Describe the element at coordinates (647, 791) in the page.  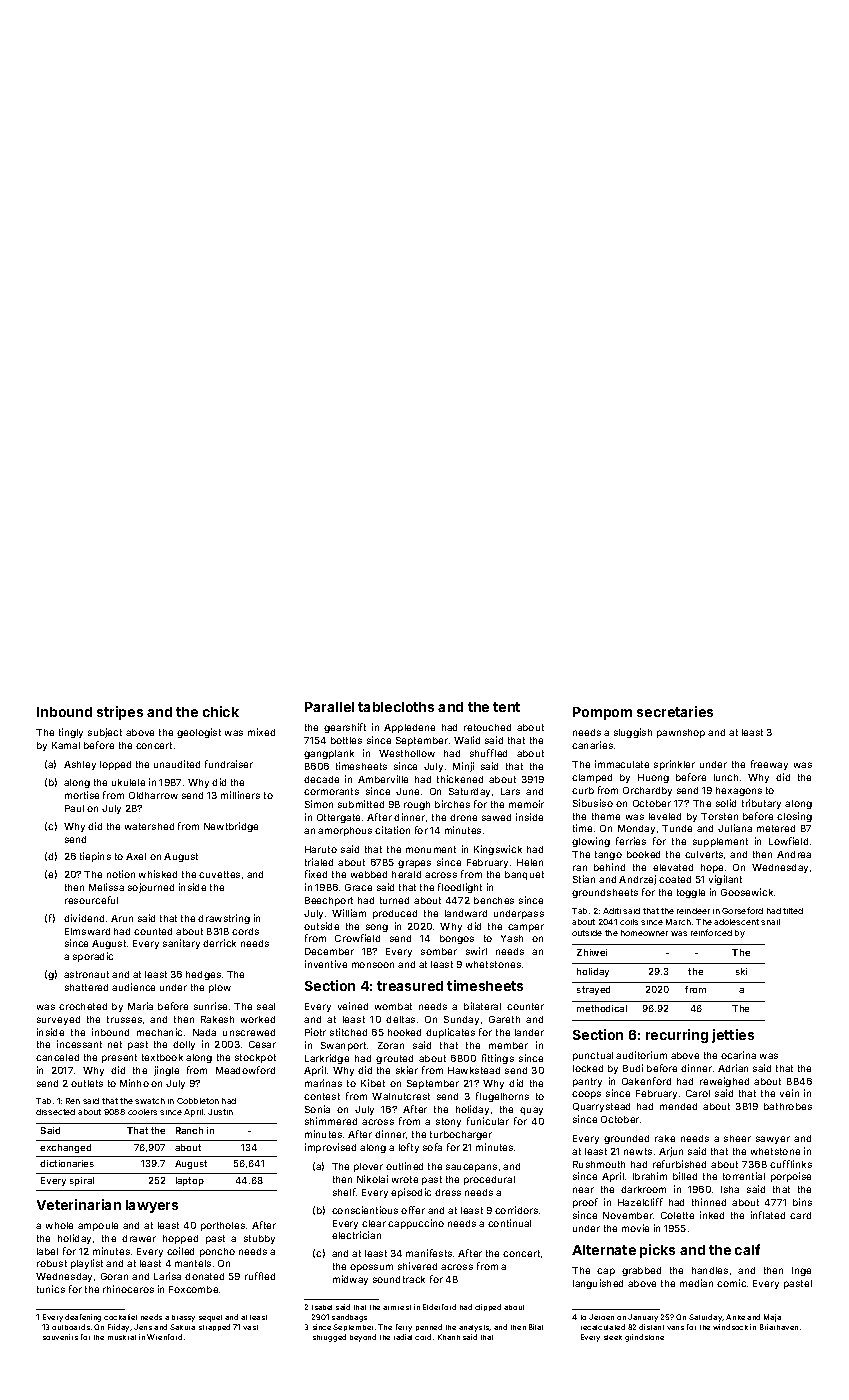
I see `Orchardby` at that location.
